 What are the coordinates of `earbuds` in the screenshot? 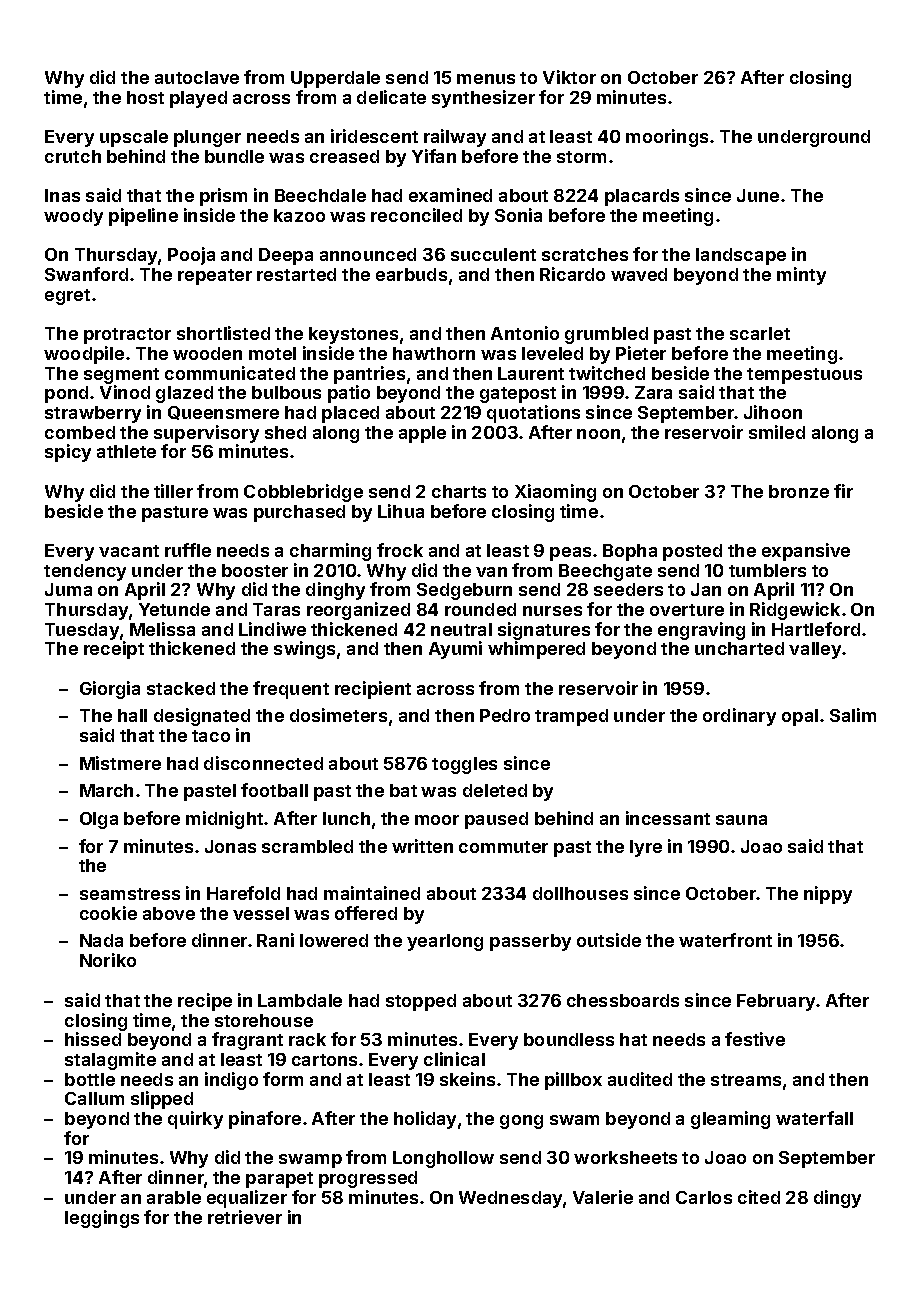 It's located at (411, 274).
